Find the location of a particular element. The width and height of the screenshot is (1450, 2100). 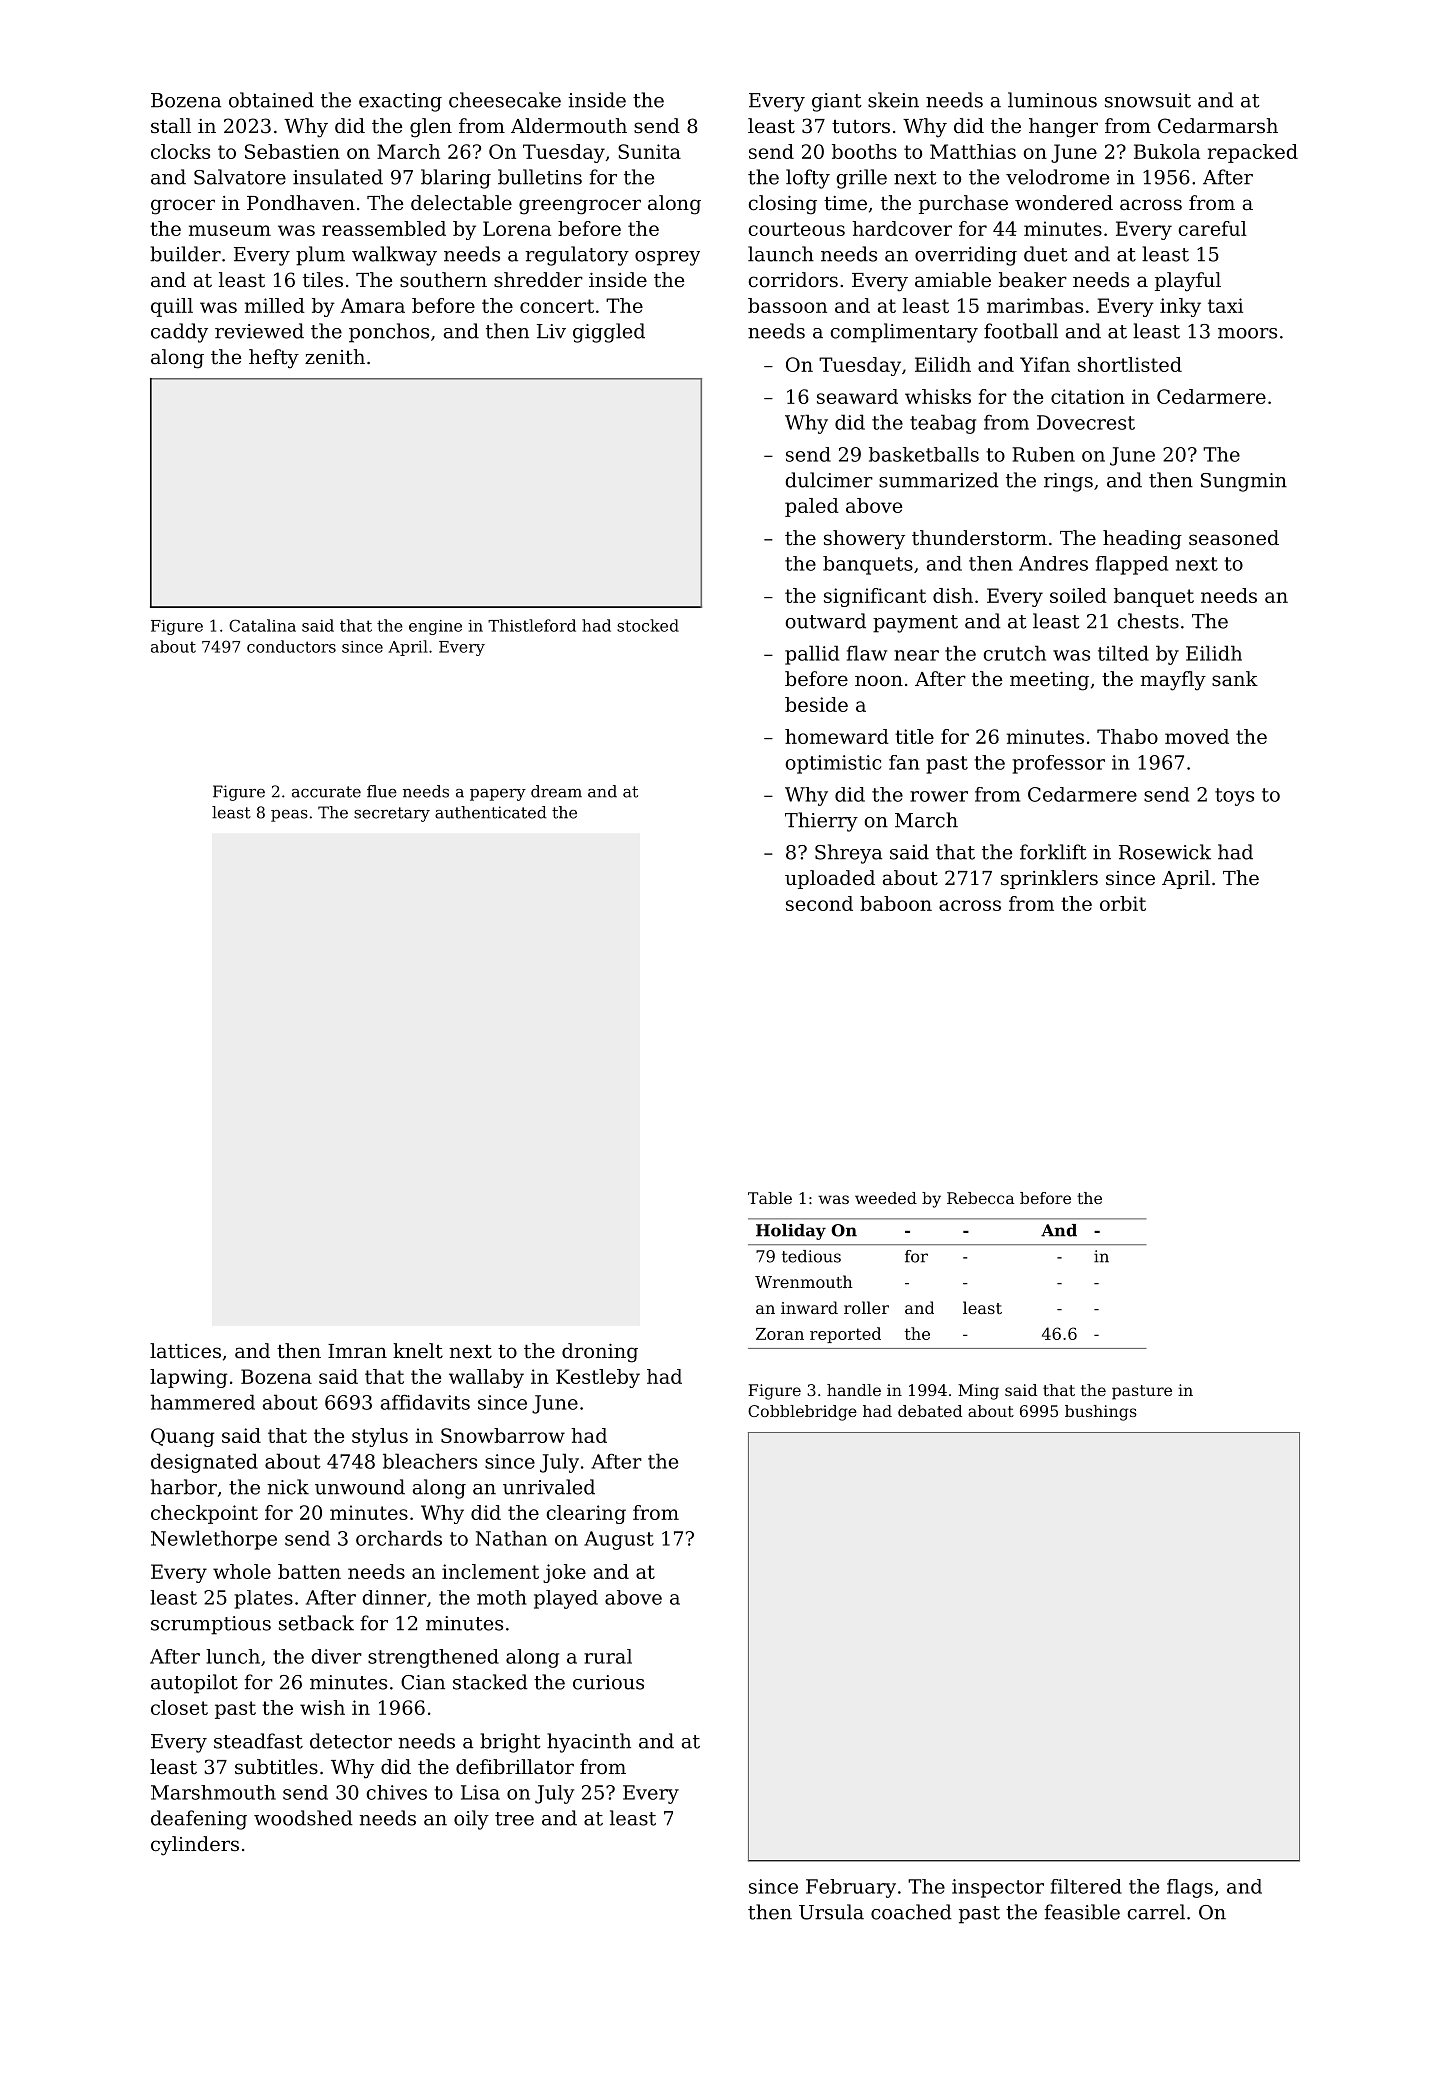

paled is located at coordinates (812, 507).
